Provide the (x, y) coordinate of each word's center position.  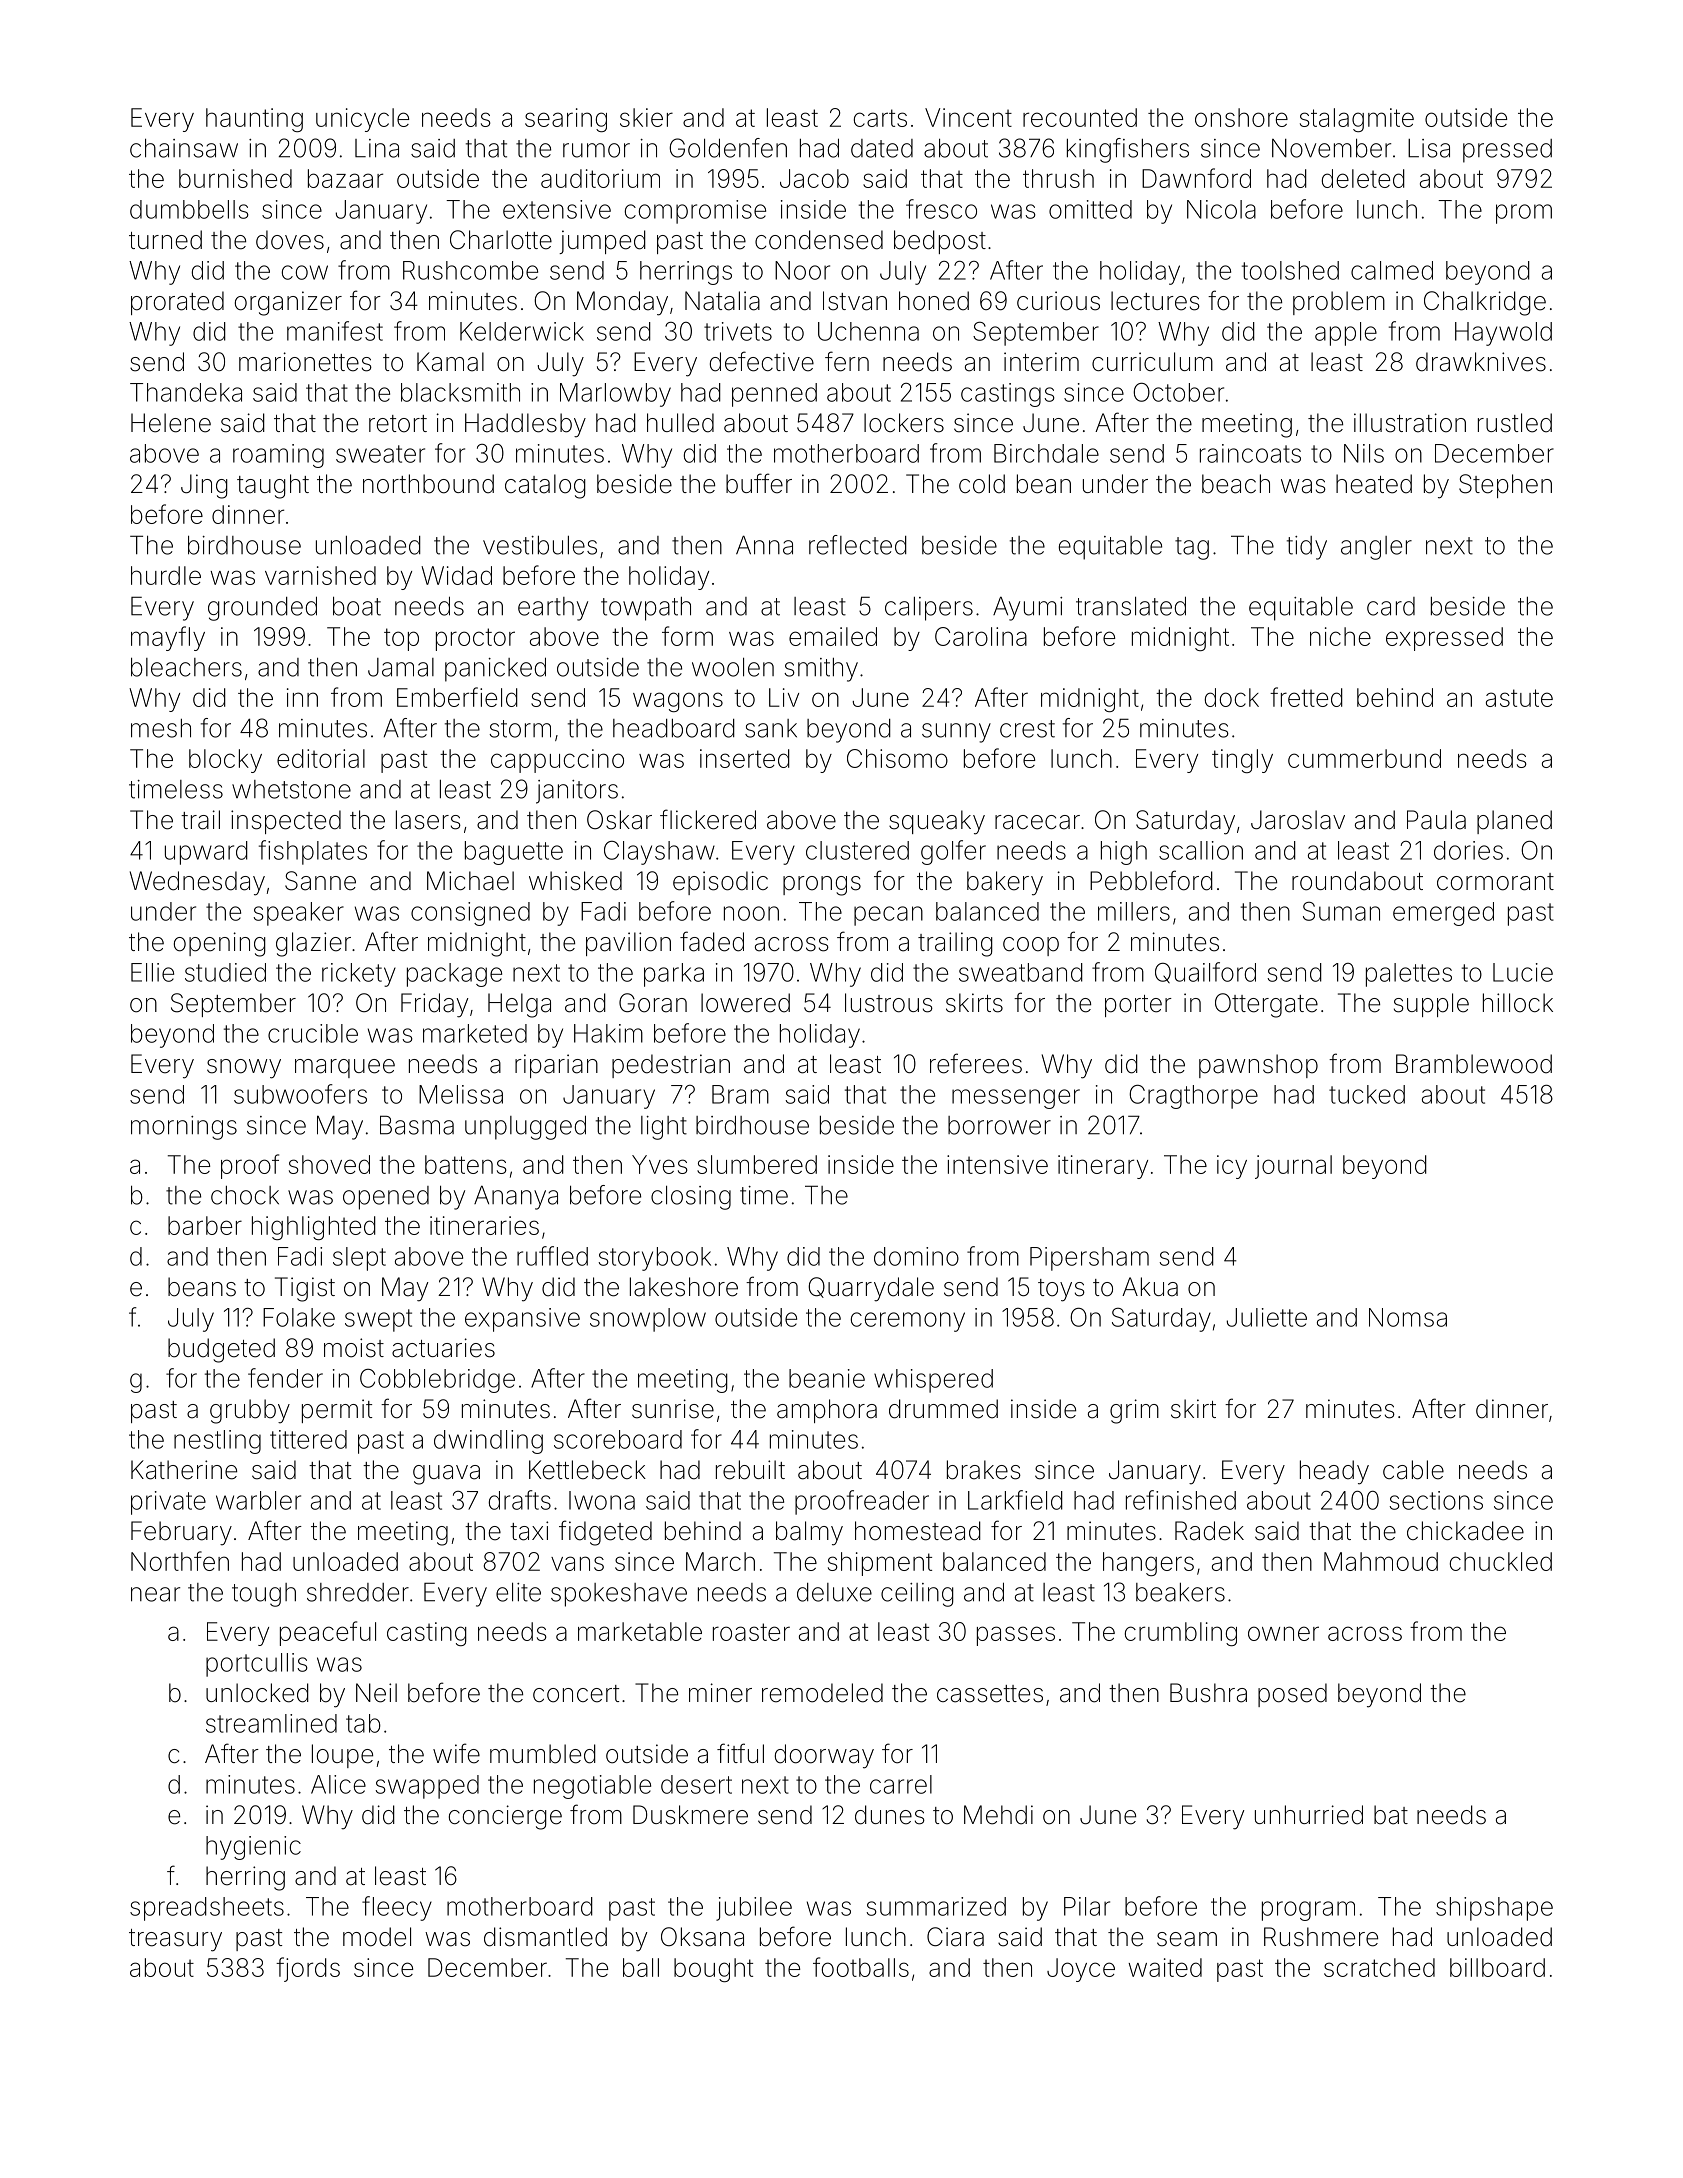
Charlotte (501, 240)
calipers (929, 609)
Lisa (1429, 148)
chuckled (1501, 1561)
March (720, 1561)
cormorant (1495, 882)
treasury (175, 1940)
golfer (953, 852)
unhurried (1309, 1815)
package (454, 975)
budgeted (221, 1350)
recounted (1080, 117)
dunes (890, 1815)
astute (1519, 698)
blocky (225, 761)
